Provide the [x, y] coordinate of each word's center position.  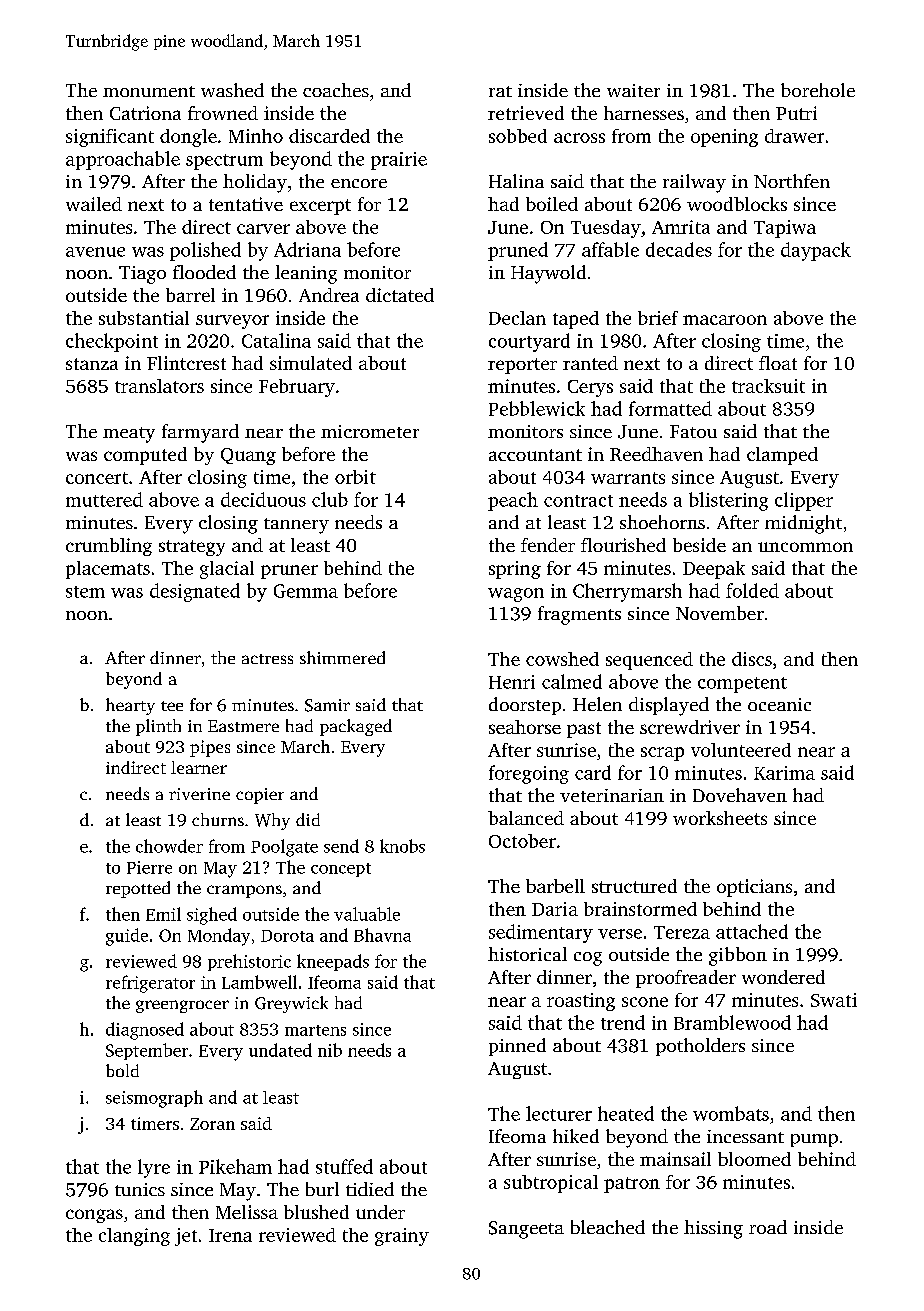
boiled [552, 204]
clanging [134, 1237]
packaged [356, 727]
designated [195, 592]
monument [149, 91]
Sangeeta [526, 1230]
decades [679, 249]
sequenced [649, 661]
